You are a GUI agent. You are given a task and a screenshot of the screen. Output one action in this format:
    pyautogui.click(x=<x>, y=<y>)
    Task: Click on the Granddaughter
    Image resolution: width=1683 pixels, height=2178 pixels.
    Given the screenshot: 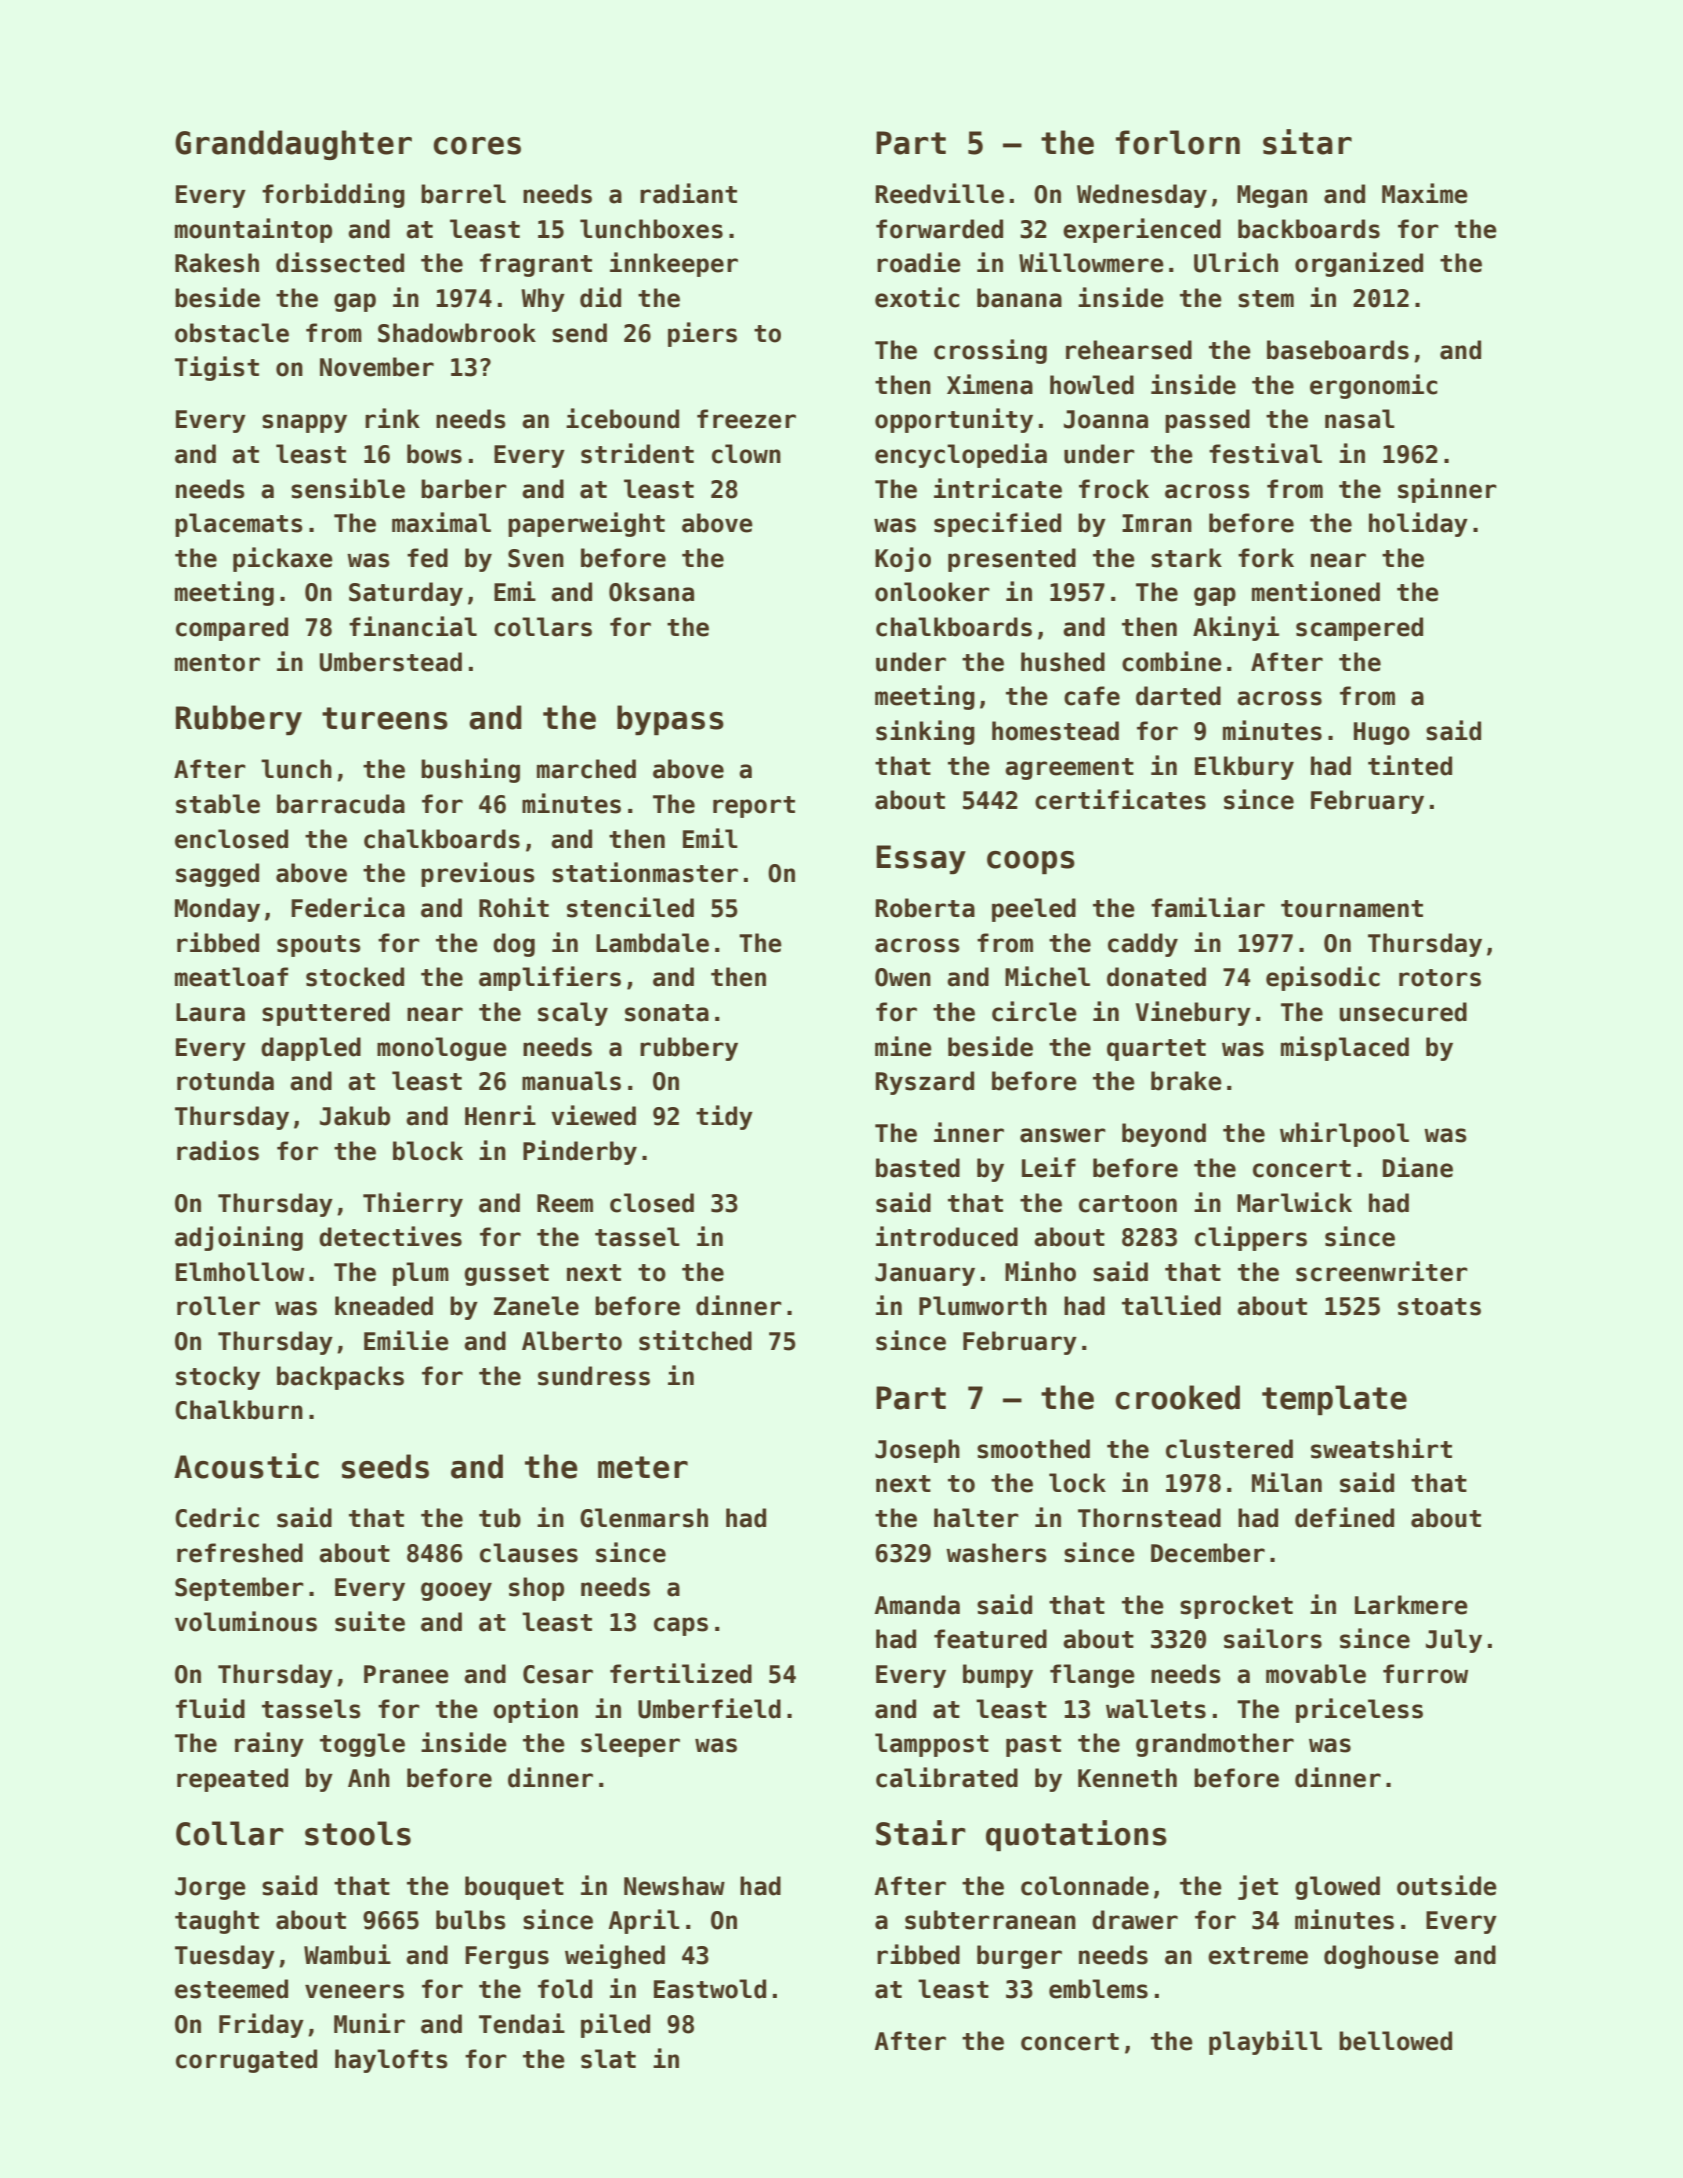 What is the action you would take?
    pyautogui.click(x=293, y=145)
